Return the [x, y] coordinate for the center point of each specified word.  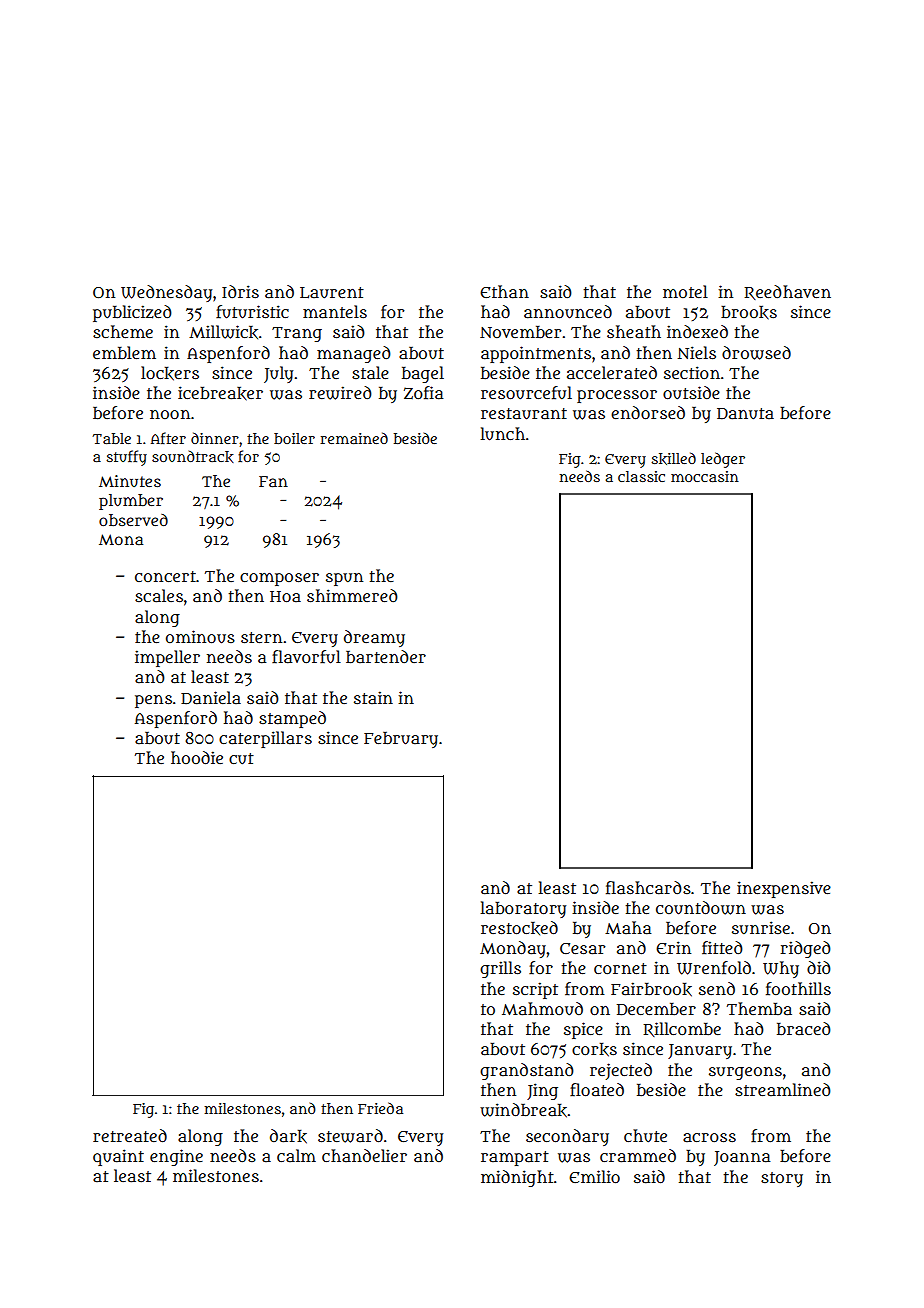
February [401, 739]
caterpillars [265, 739]
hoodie [197, 757]
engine [176, 1157]
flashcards [648, 888]
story [782, 1179]
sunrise [761, 927]
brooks [749, 312]
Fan [273, 481]
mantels [335, 312]
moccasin [705, 476]
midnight [517, 1178]
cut [241, 759]
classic [641, 476]
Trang [297, 334]
